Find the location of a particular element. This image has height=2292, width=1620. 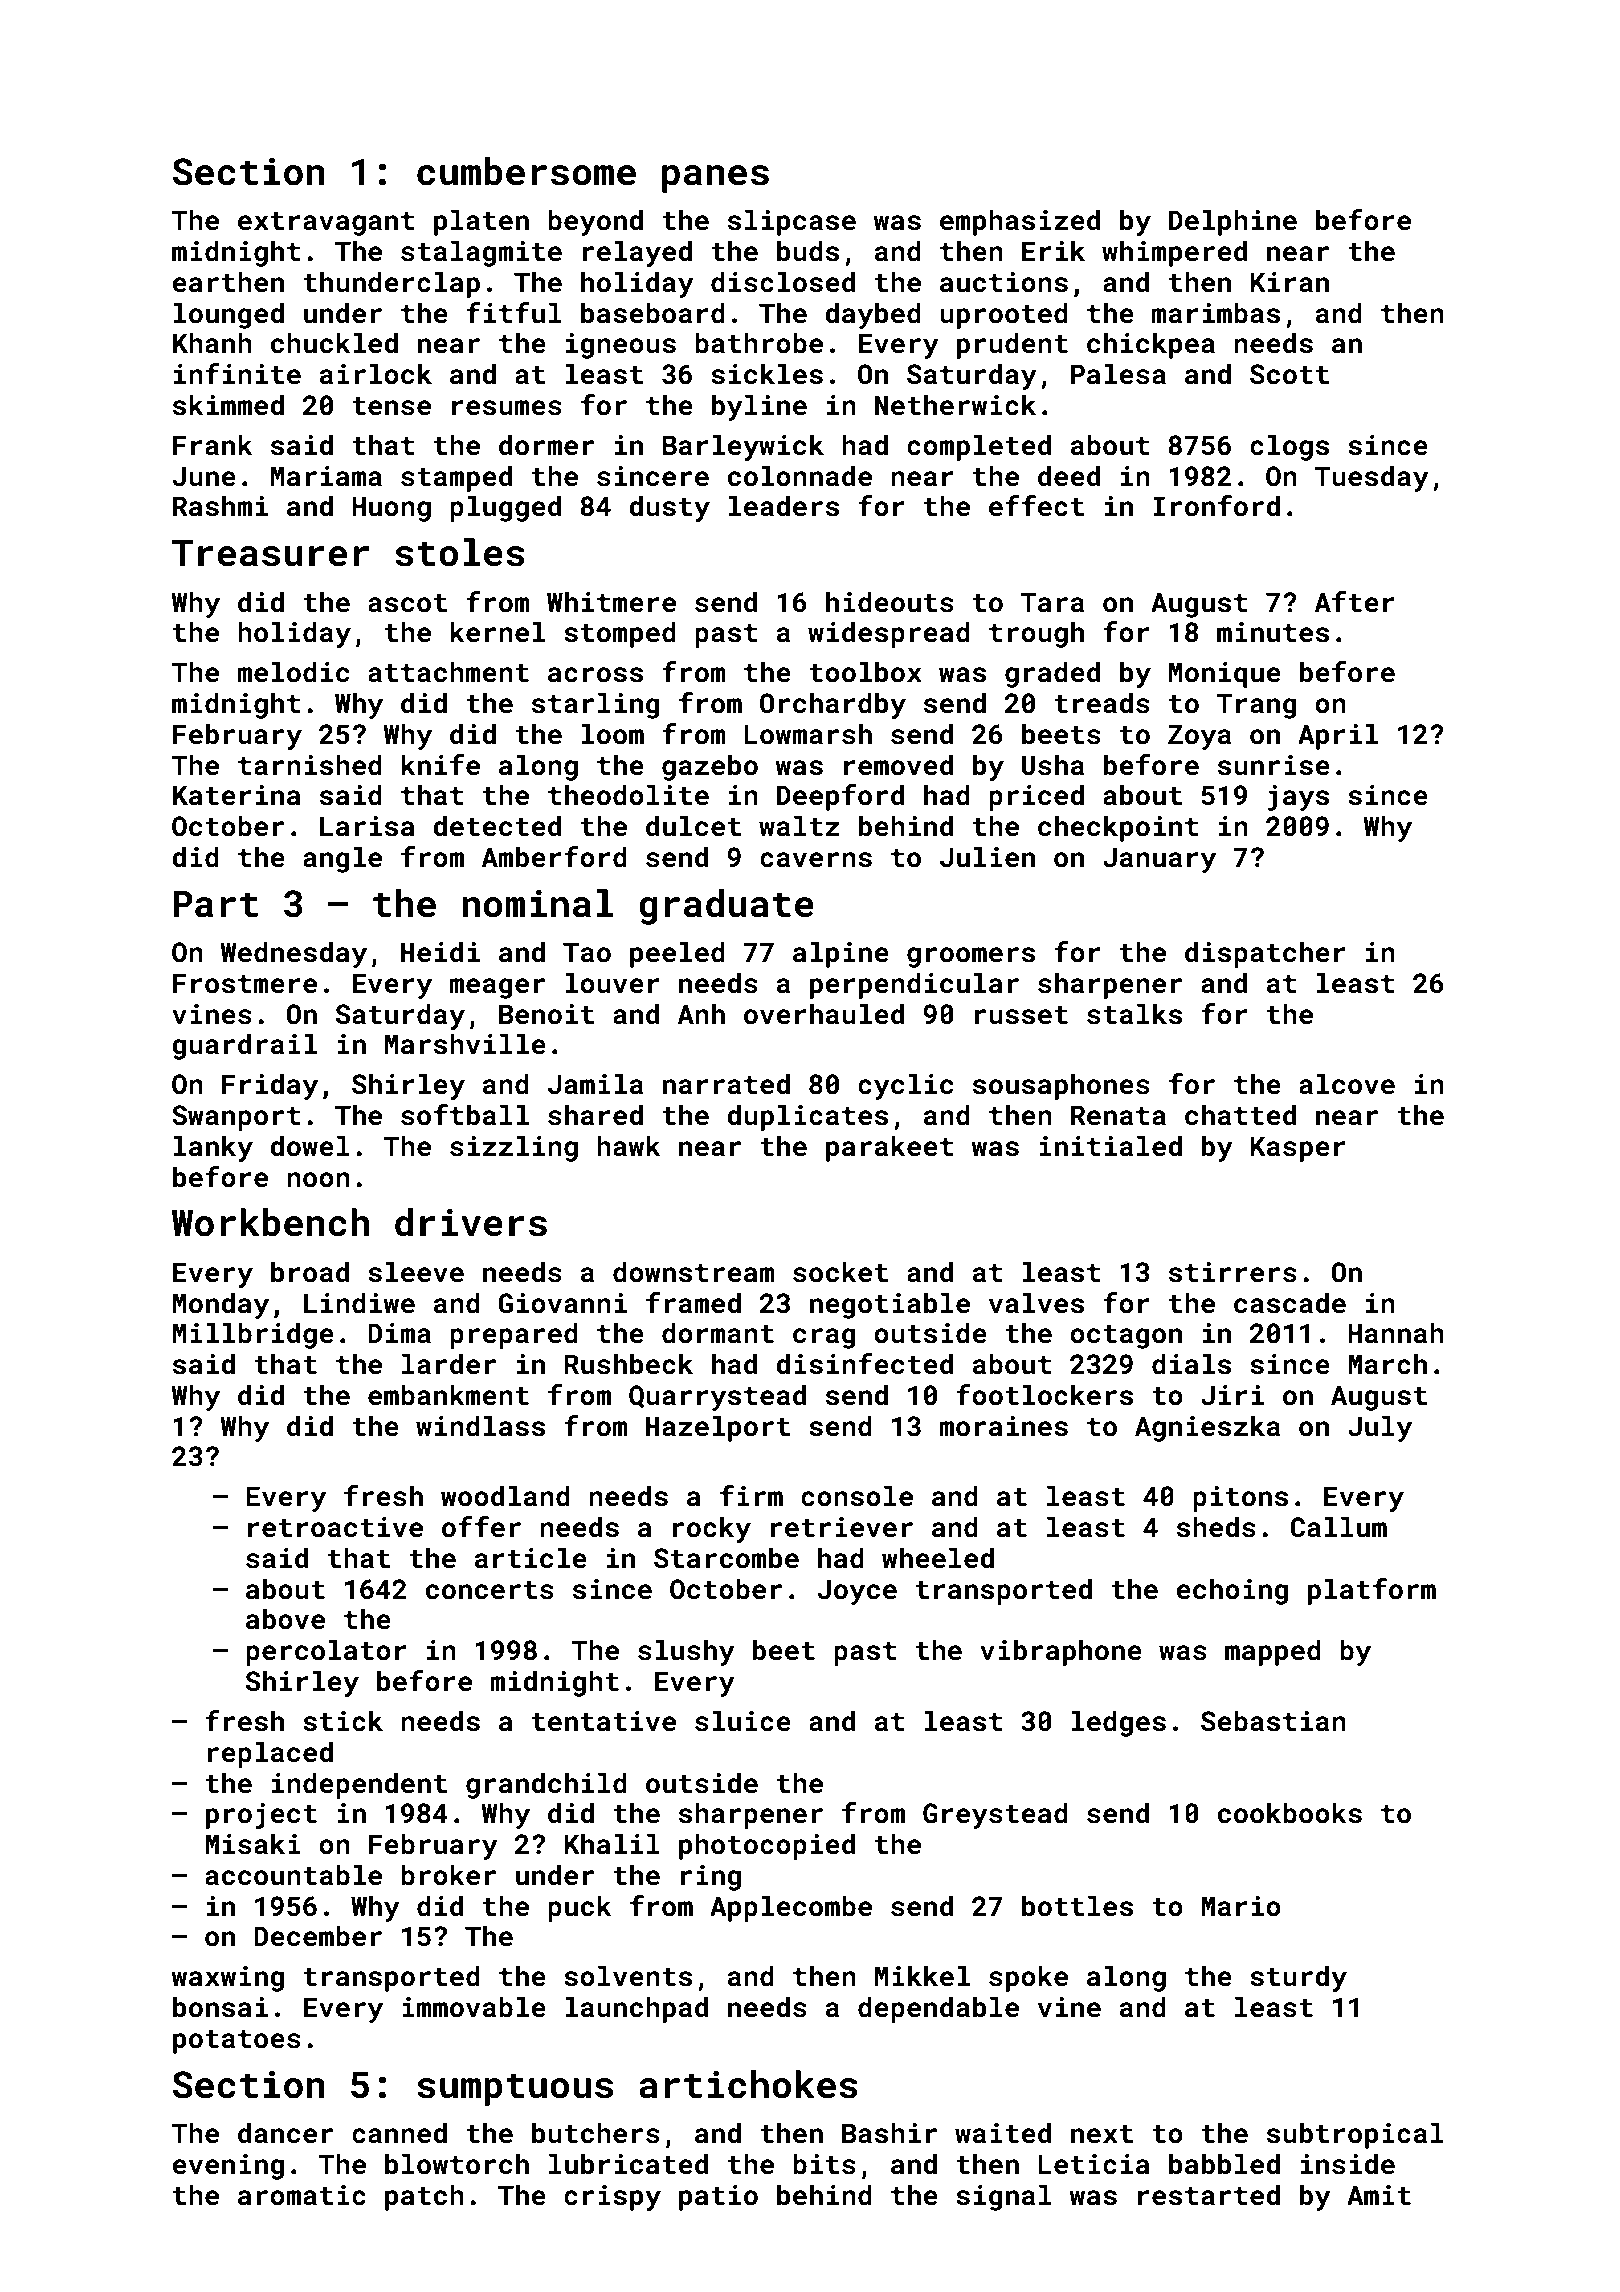

evening is located at coordinates (228, 2167).
